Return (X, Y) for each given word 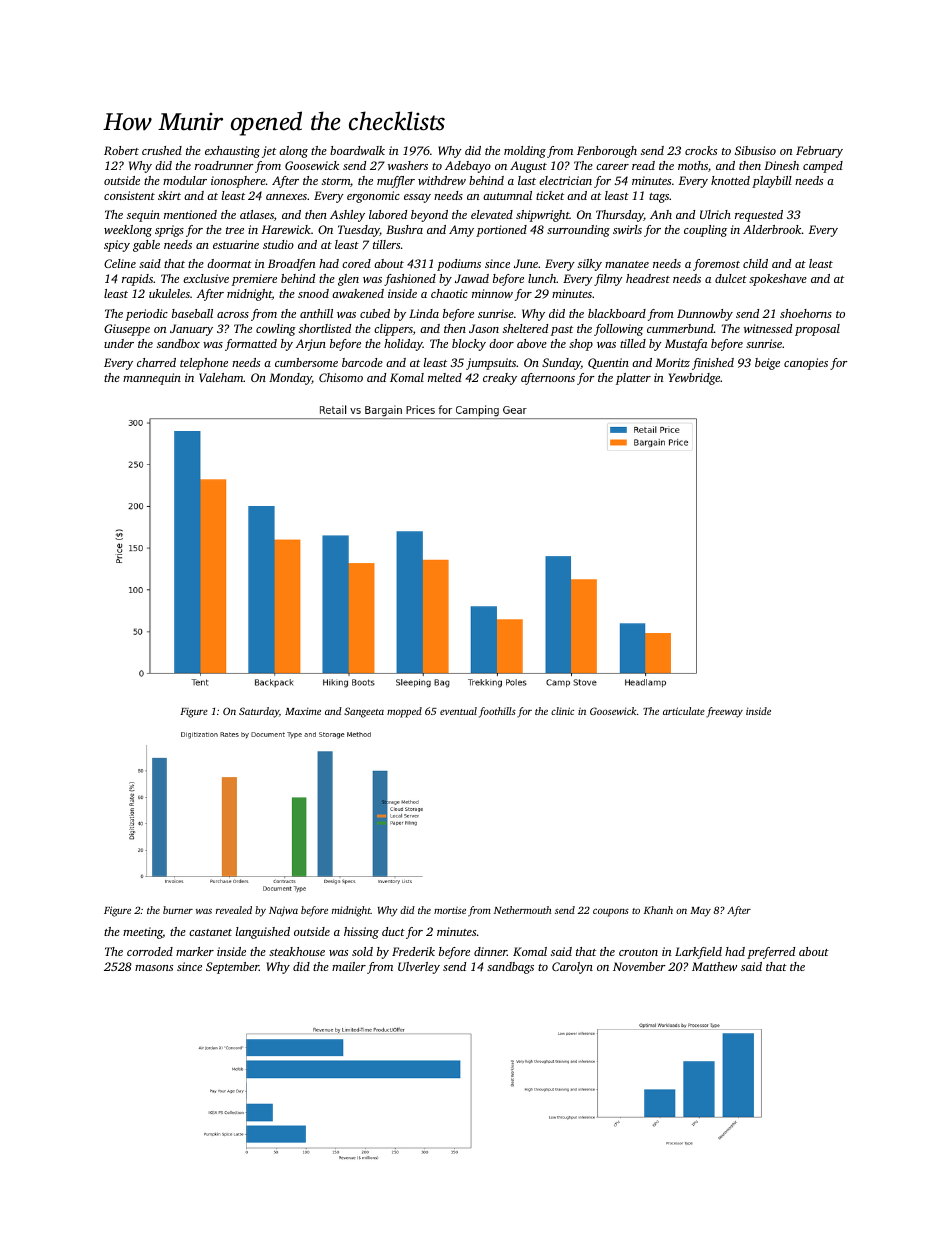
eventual (458, 711)
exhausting (232, 152)
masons (154, 968)
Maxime (303, 711)
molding (525, 152)
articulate (684, 711)
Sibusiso (755, 150)
